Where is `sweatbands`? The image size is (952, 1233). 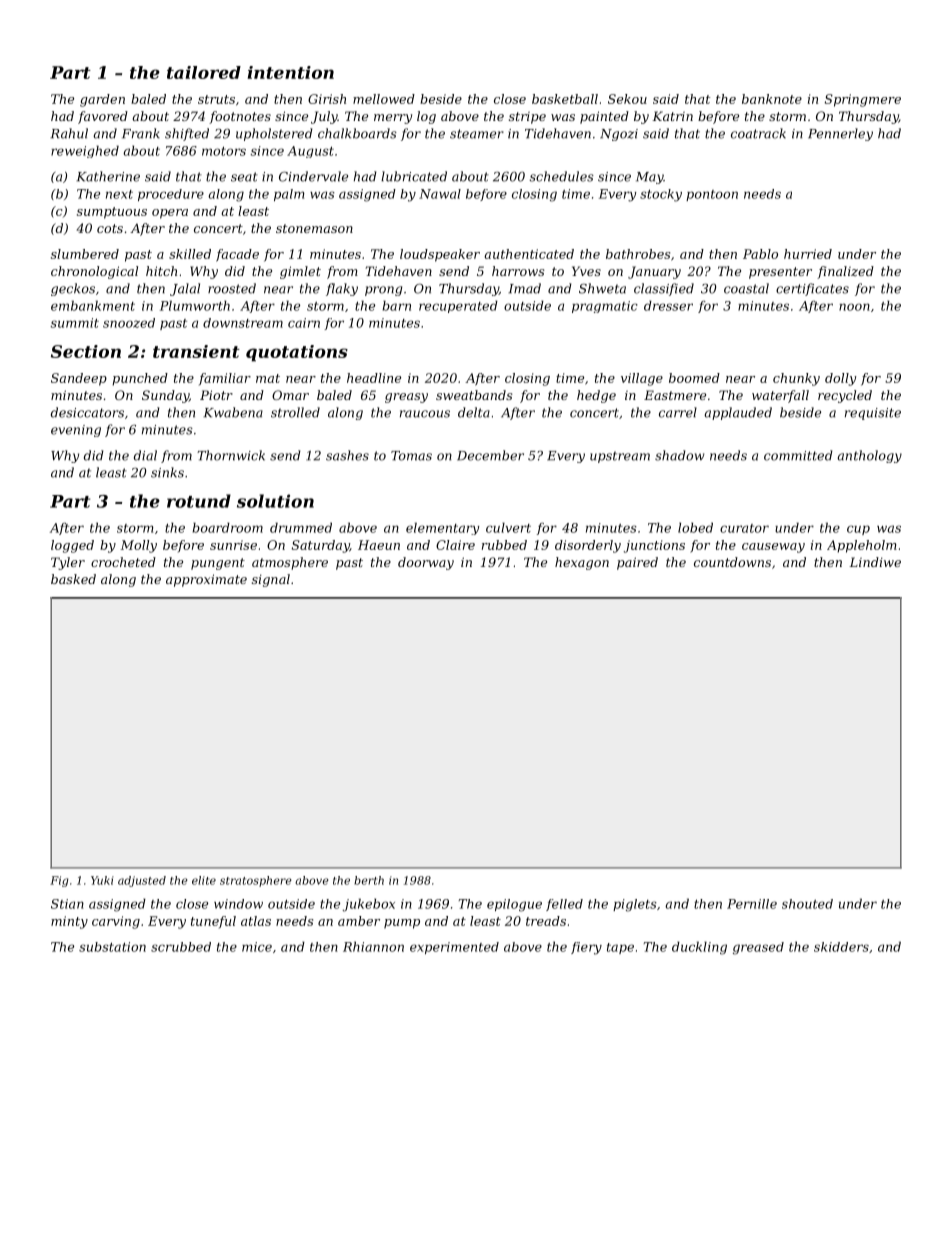 sweatbands is located at coordinates (474, 395).
